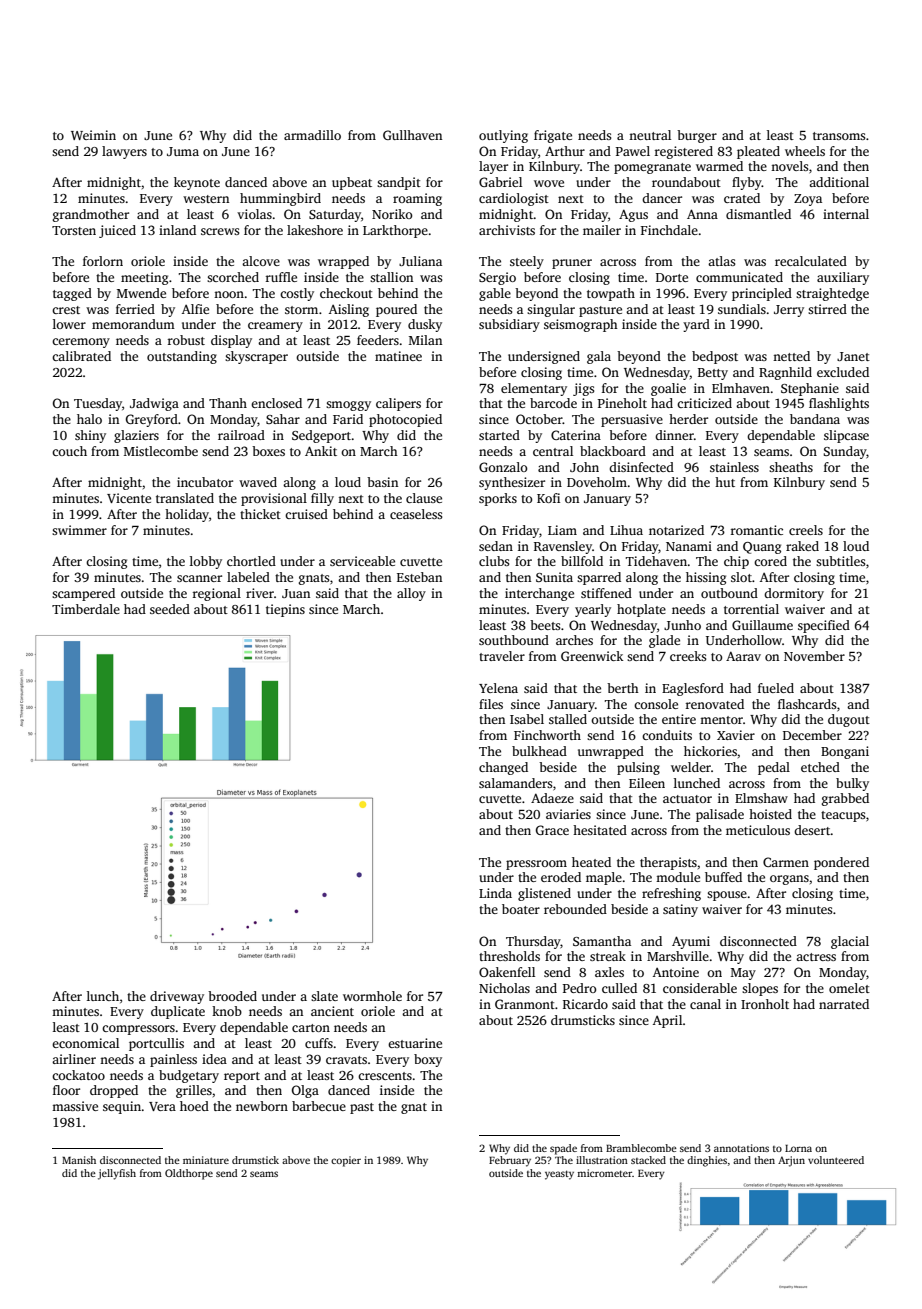  Describe the element at coordinates (177, 997) in the document. I see `driveway` at that location.
